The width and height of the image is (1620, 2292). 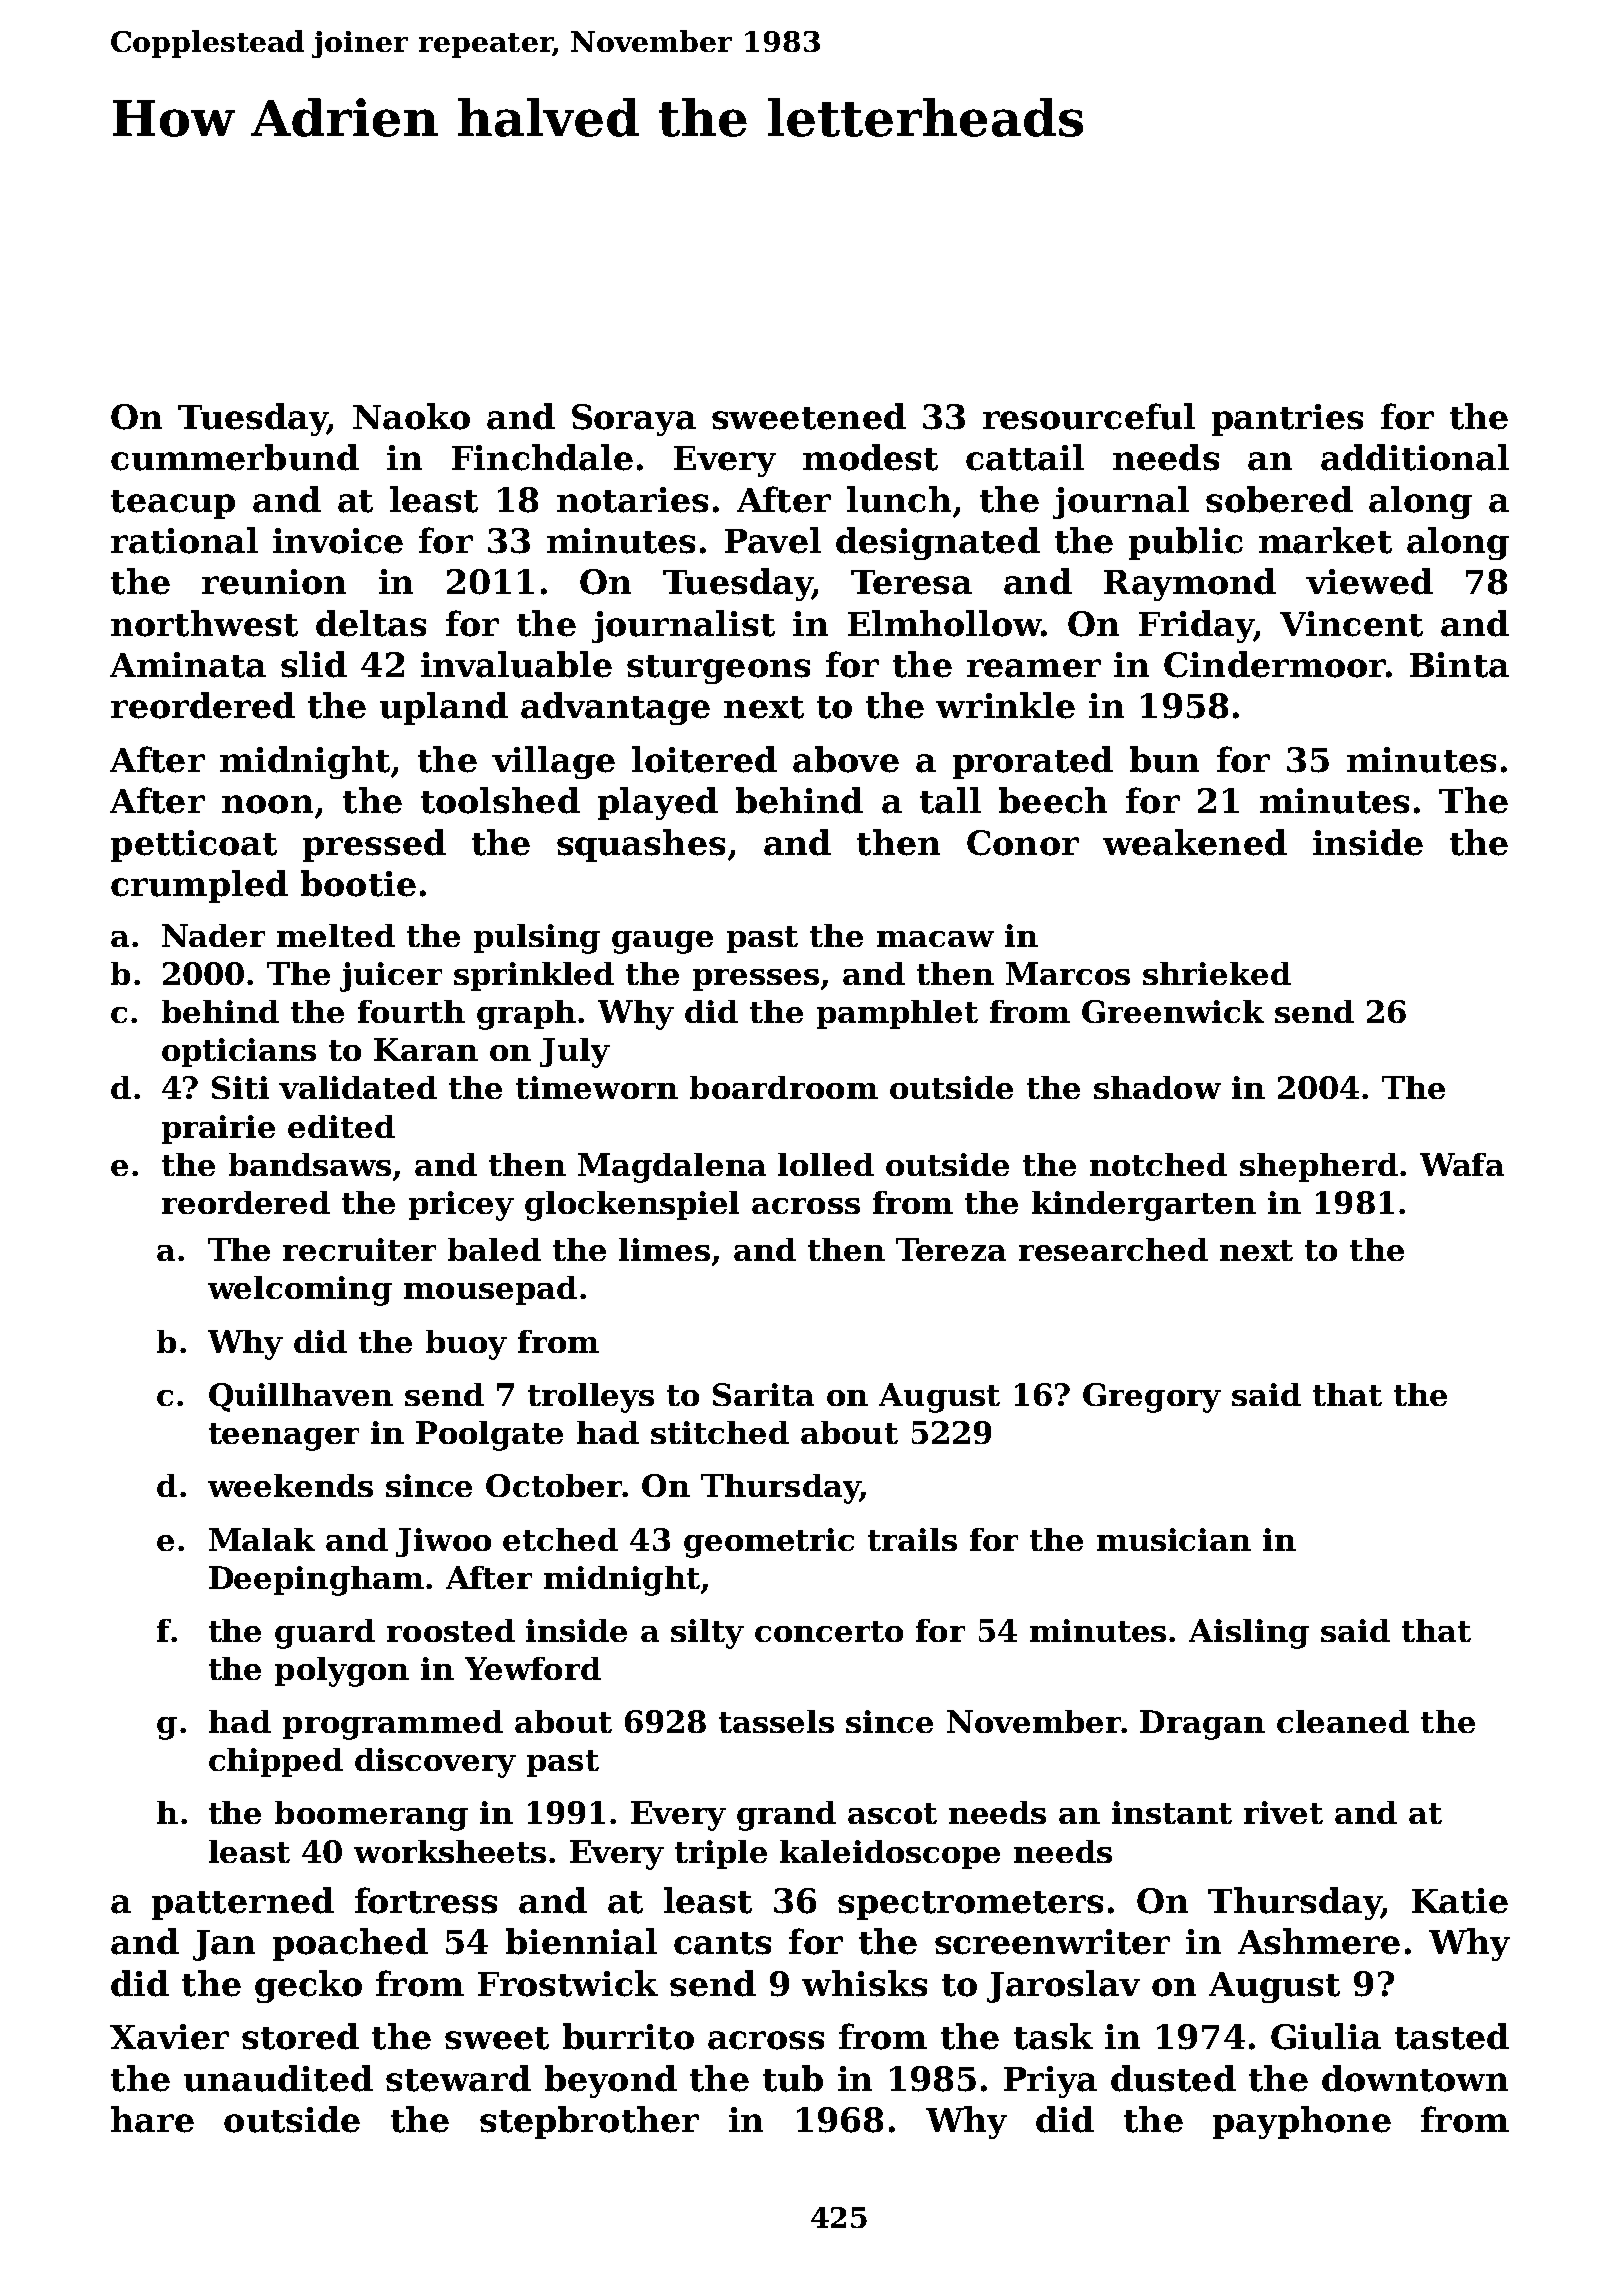 I want to click on stored, so click(x=300, y=2036).
